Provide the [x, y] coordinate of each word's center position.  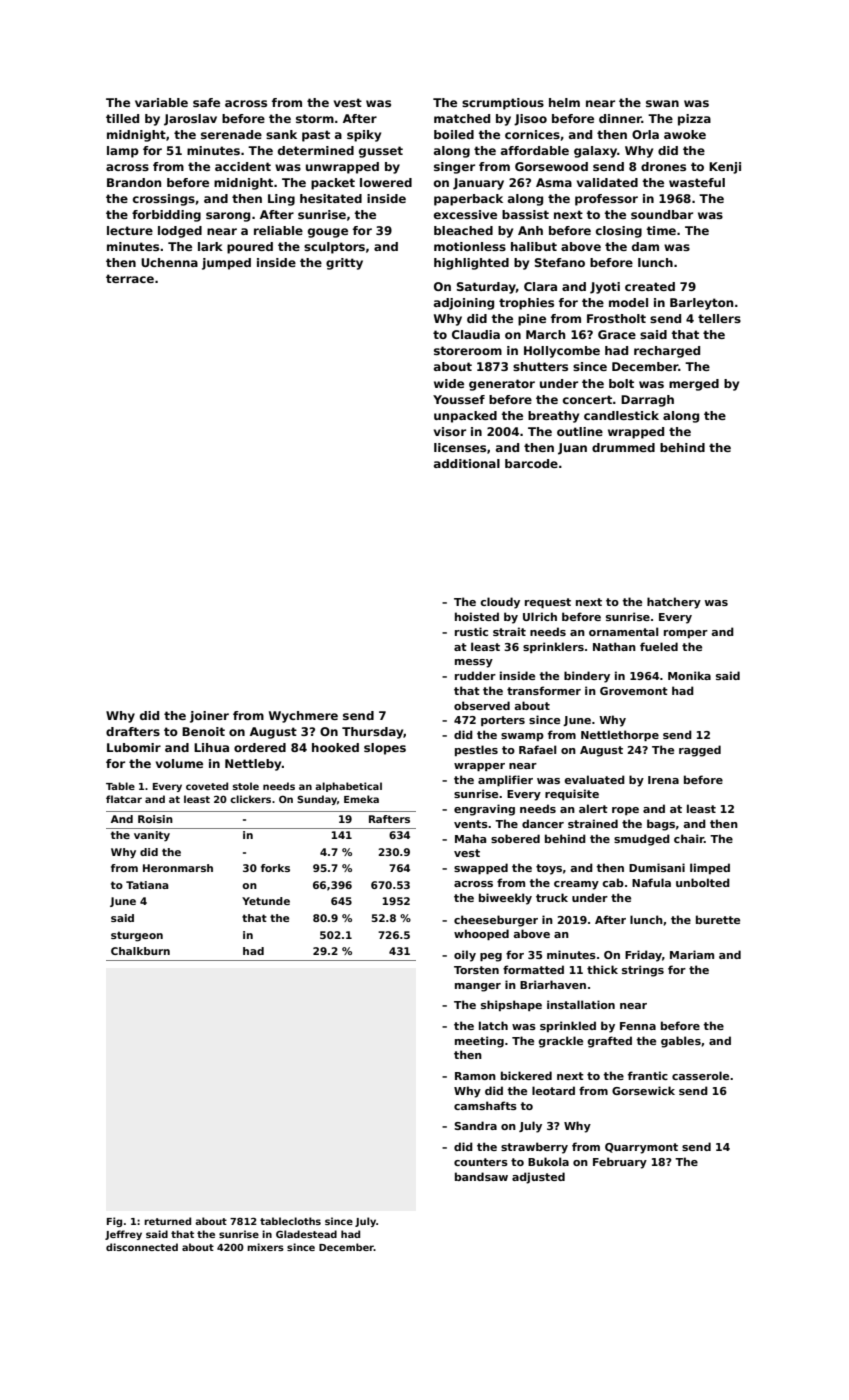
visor [450, 431]
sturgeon [137, 936]
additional [467, 463]
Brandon [134, 182]
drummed [623, 447]
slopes [385, 749]
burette [718, 919]
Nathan [614, 646]
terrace [130, 278]
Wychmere [303, 717]
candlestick [621, 415]
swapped [481, 868]
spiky [364, 136]
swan [662, 103]
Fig [114, 1222]
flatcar [124, 799]
